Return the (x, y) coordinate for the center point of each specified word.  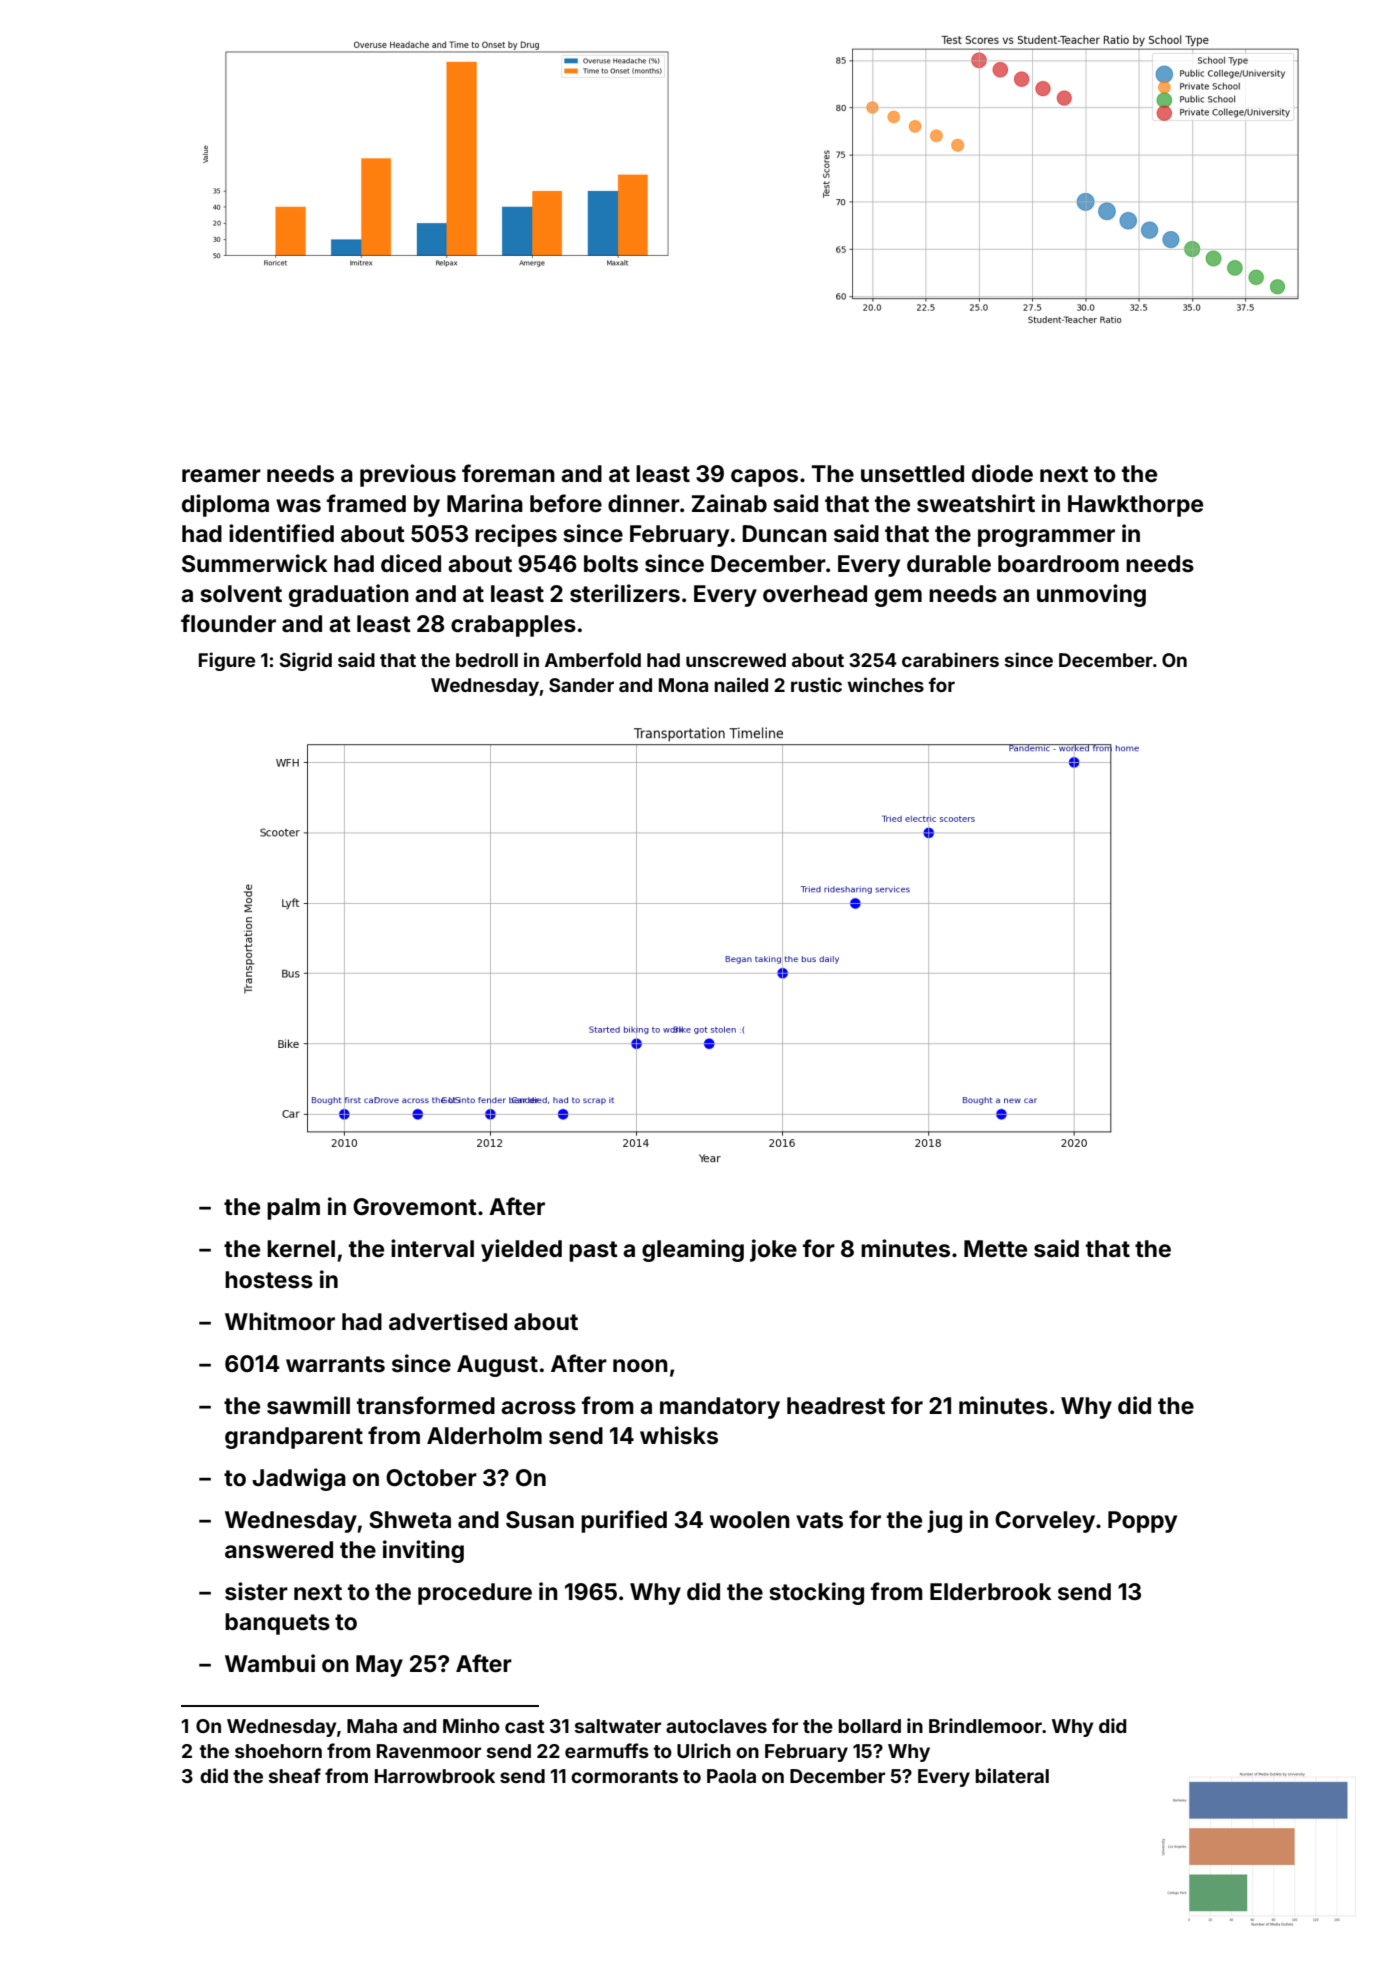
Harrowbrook (435, 1776)
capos (764, 478)
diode (1002, 473)
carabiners (950, 659)
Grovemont (415, 1207)
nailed (741, 684)
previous (408, 475)
